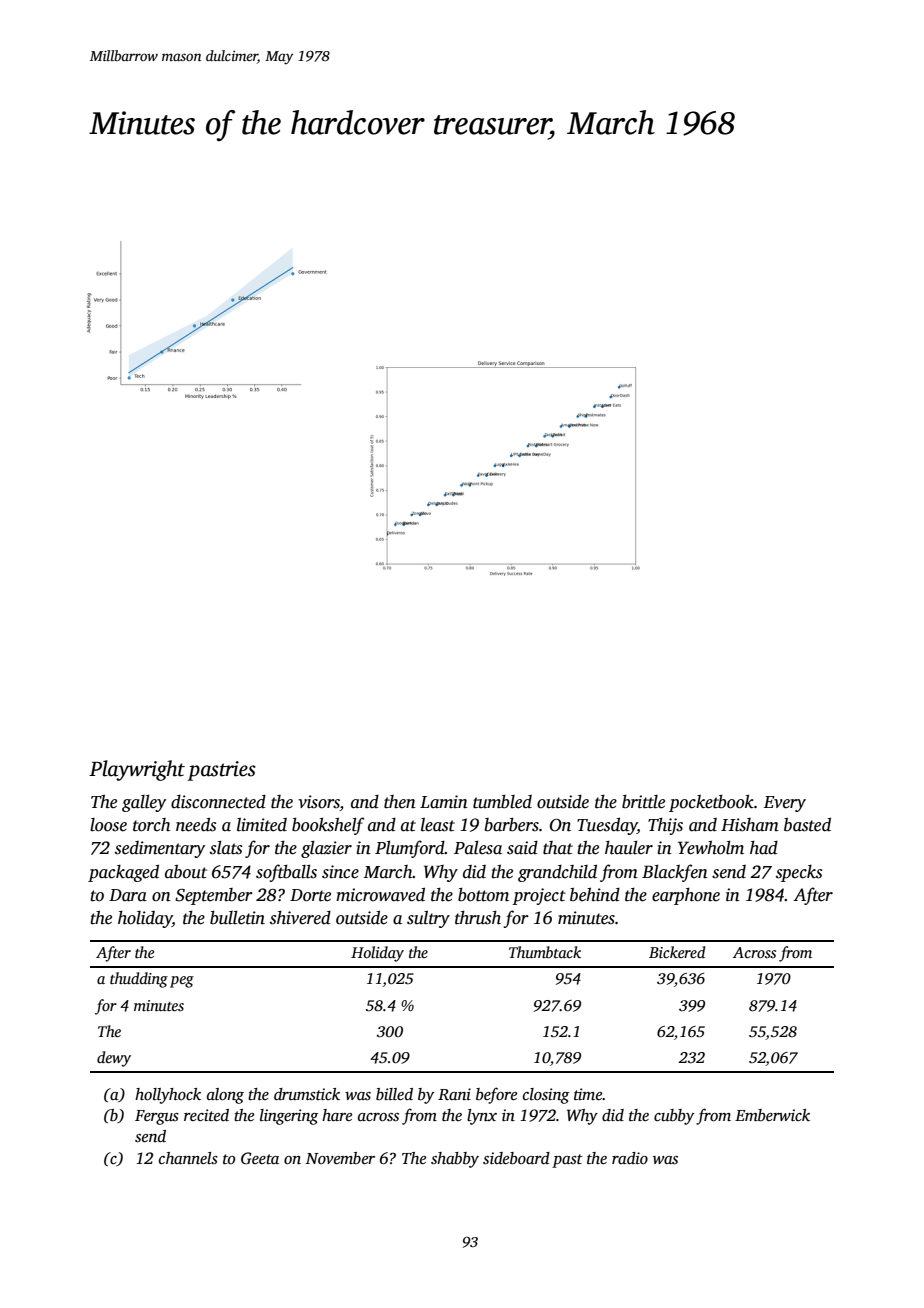  What do you see at coordinates (137, 770) in the page?
I see `Playwright` at bounding box center [137, 770].
